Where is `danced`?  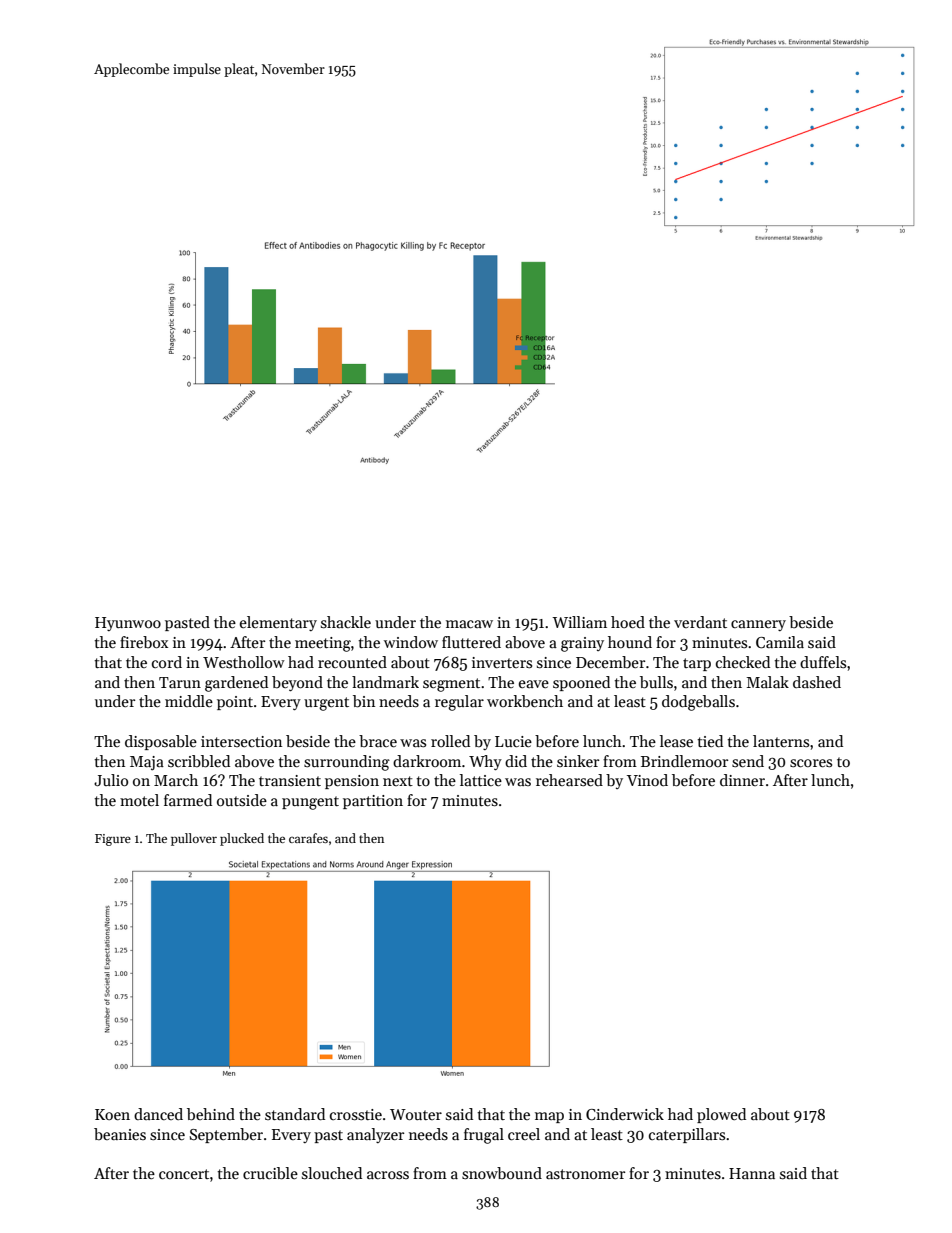
danced is located at coordinates (158, 1114).
